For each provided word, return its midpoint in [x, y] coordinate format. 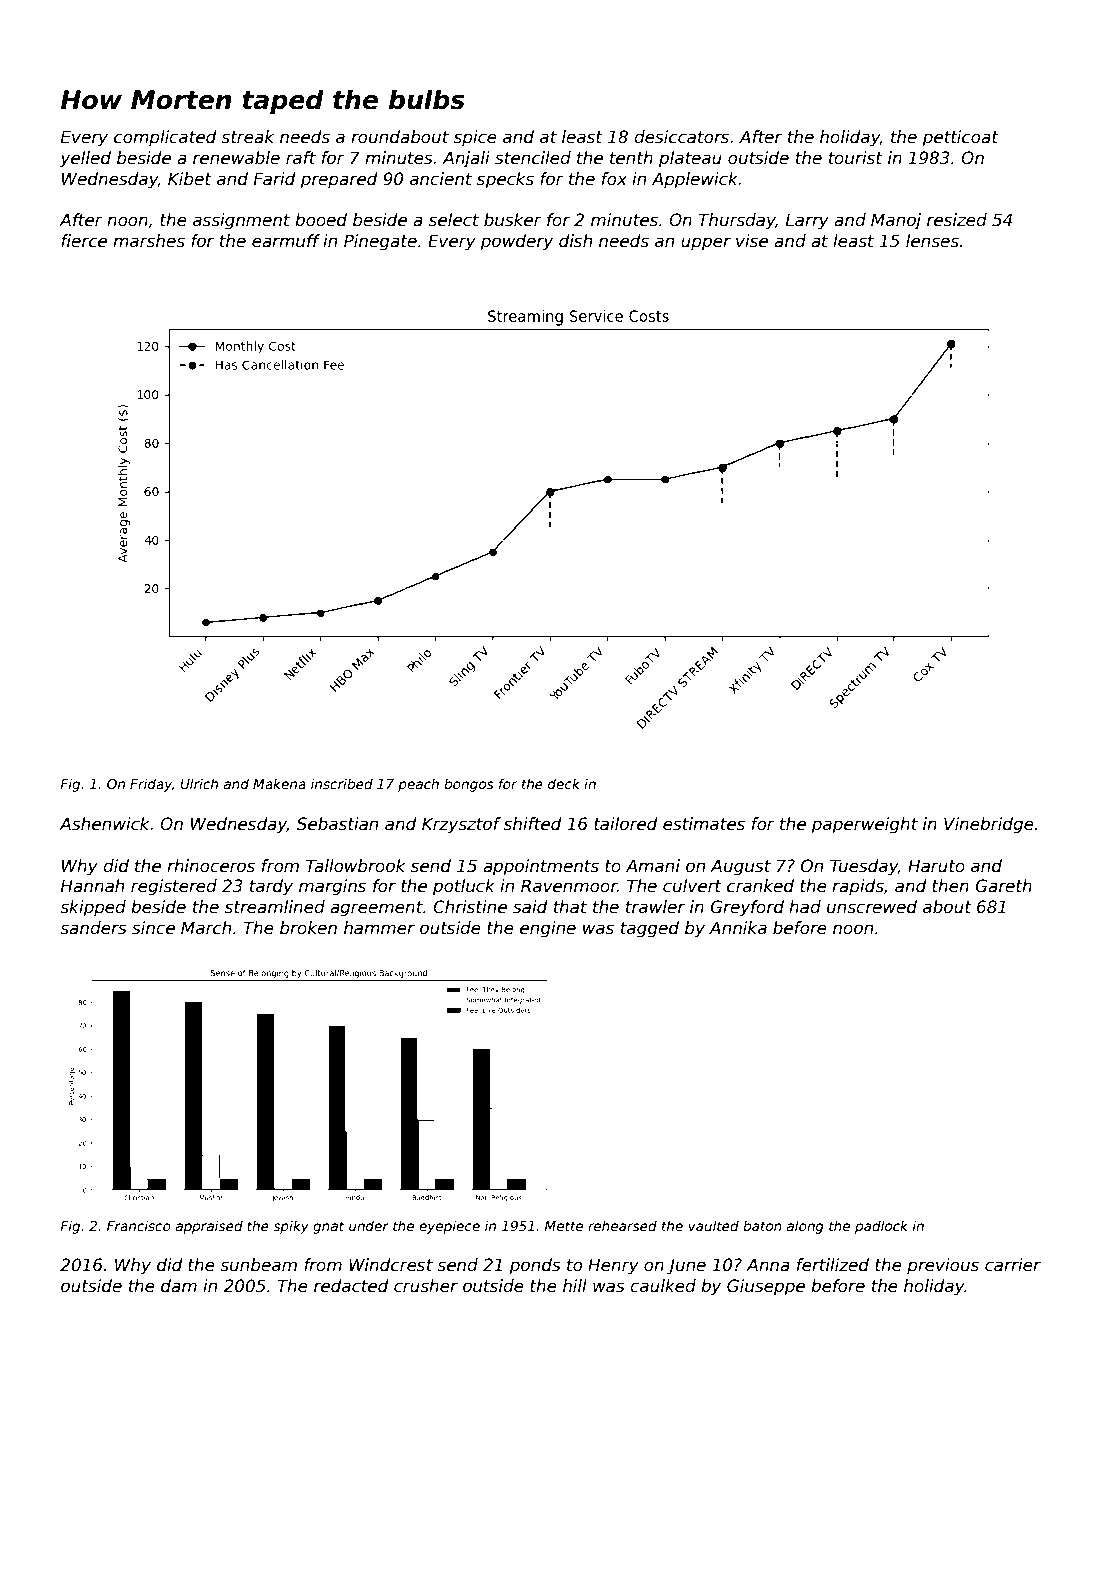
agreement [376, 909]
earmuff [286, 241]
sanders [93, 928]
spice [475, 138]
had [805, 907]
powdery [516, 242]
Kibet [190, 179]
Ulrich [199, 783]
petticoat [960, 138]
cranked [760, 886]
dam [179, 1286]
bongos [469, 785]
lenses [932, 241]
